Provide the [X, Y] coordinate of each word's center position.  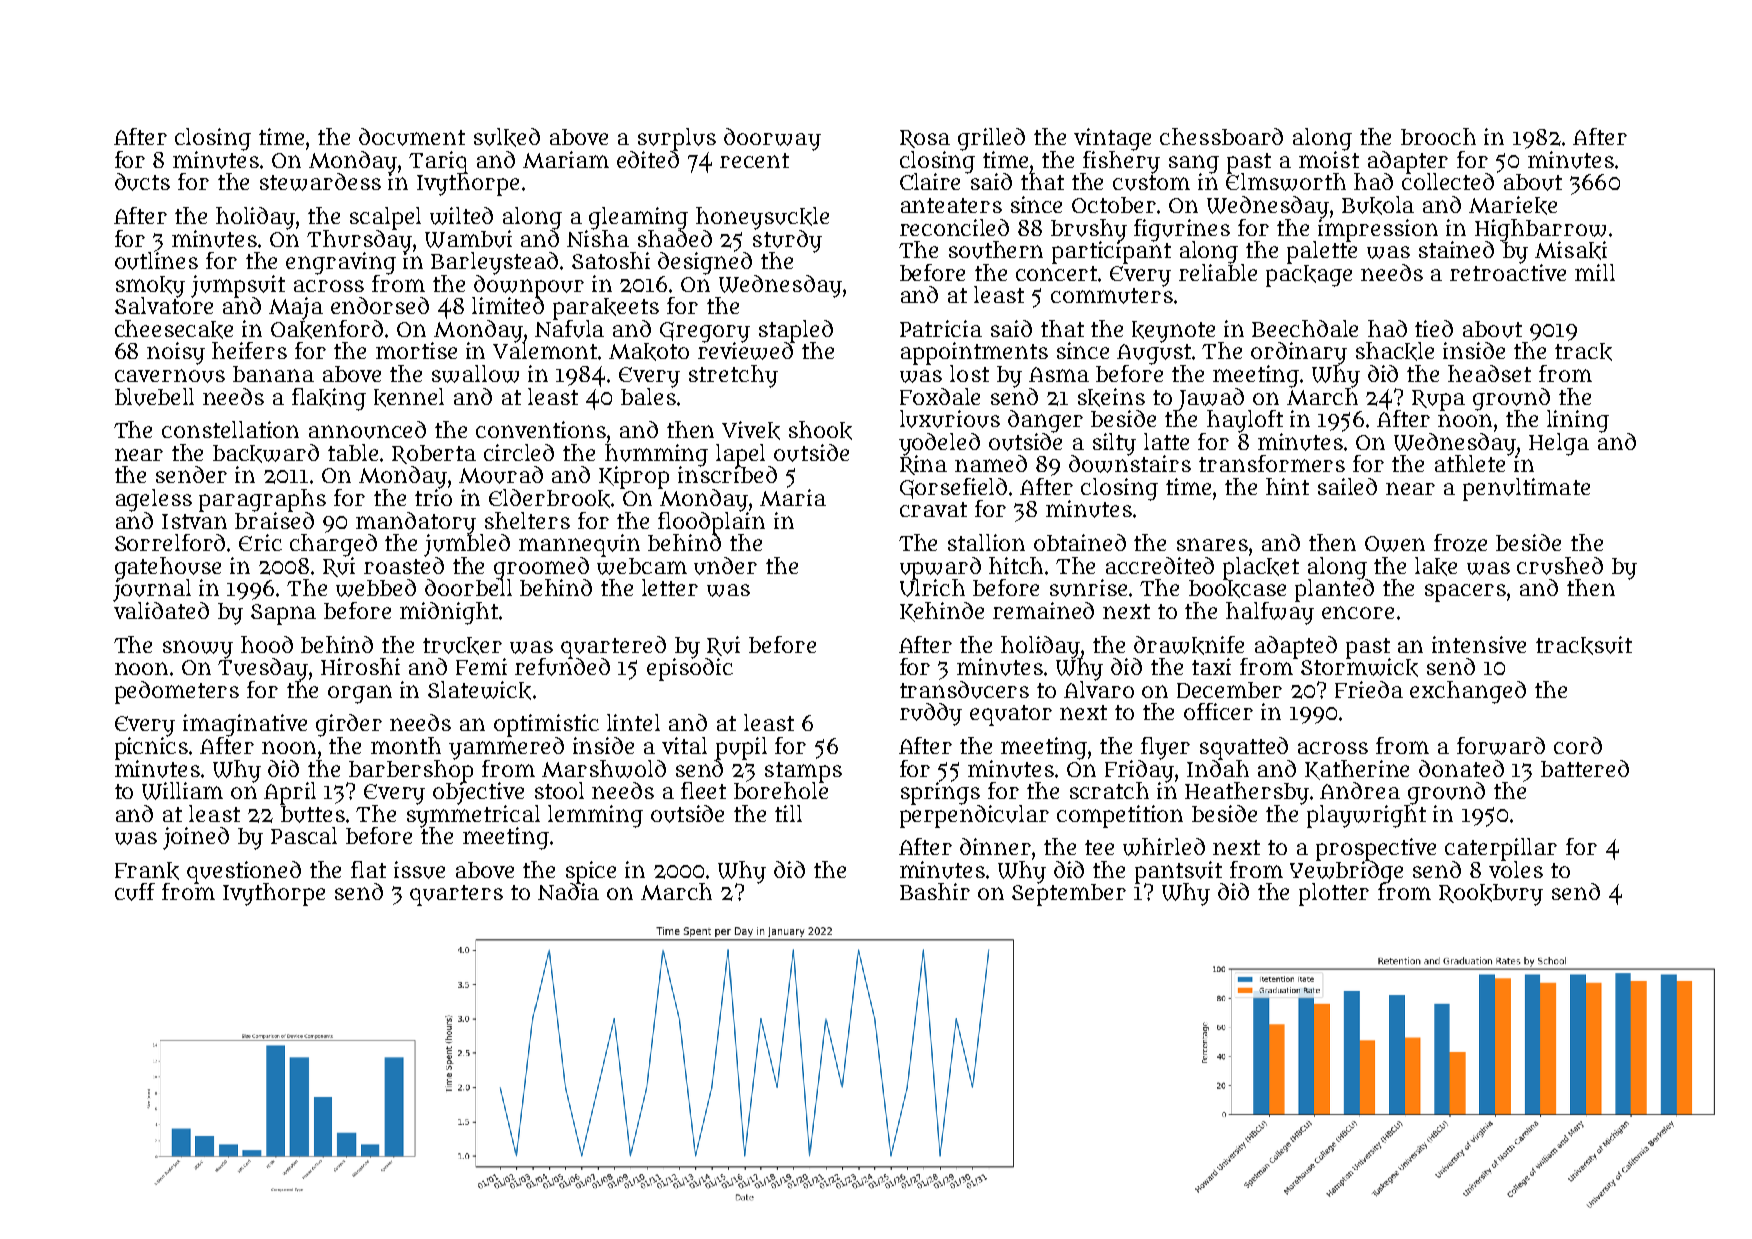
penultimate [1526, 489]
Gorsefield [953, 488]
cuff [135, 892]
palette [1322, 252]
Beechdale [1305, 328]
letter [670, 587]
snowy [198, 649]
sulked [507, 137]
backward [266, 453]
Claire [930, 181]
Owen [1395, 544]
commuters [1112, 296]
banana [273, 374]
